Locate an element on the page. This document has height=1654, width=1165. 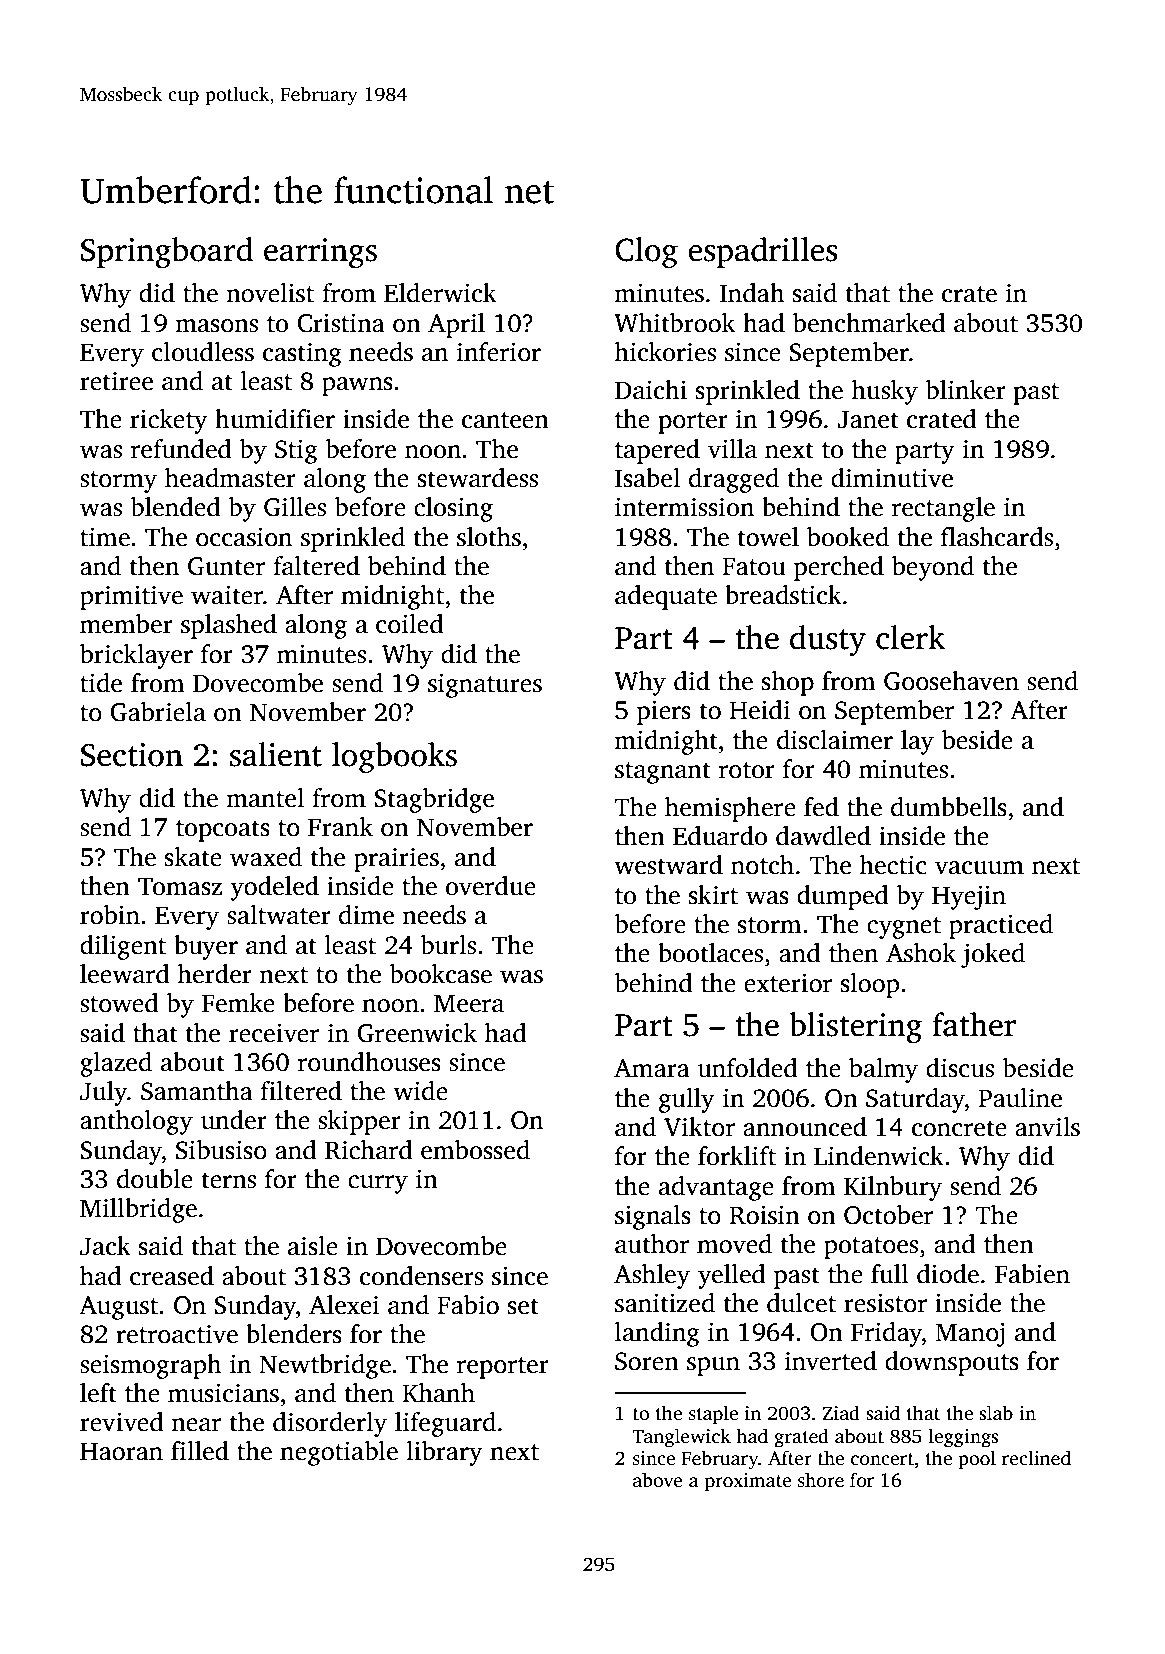
earrings is located at coordinates (320, 253).
